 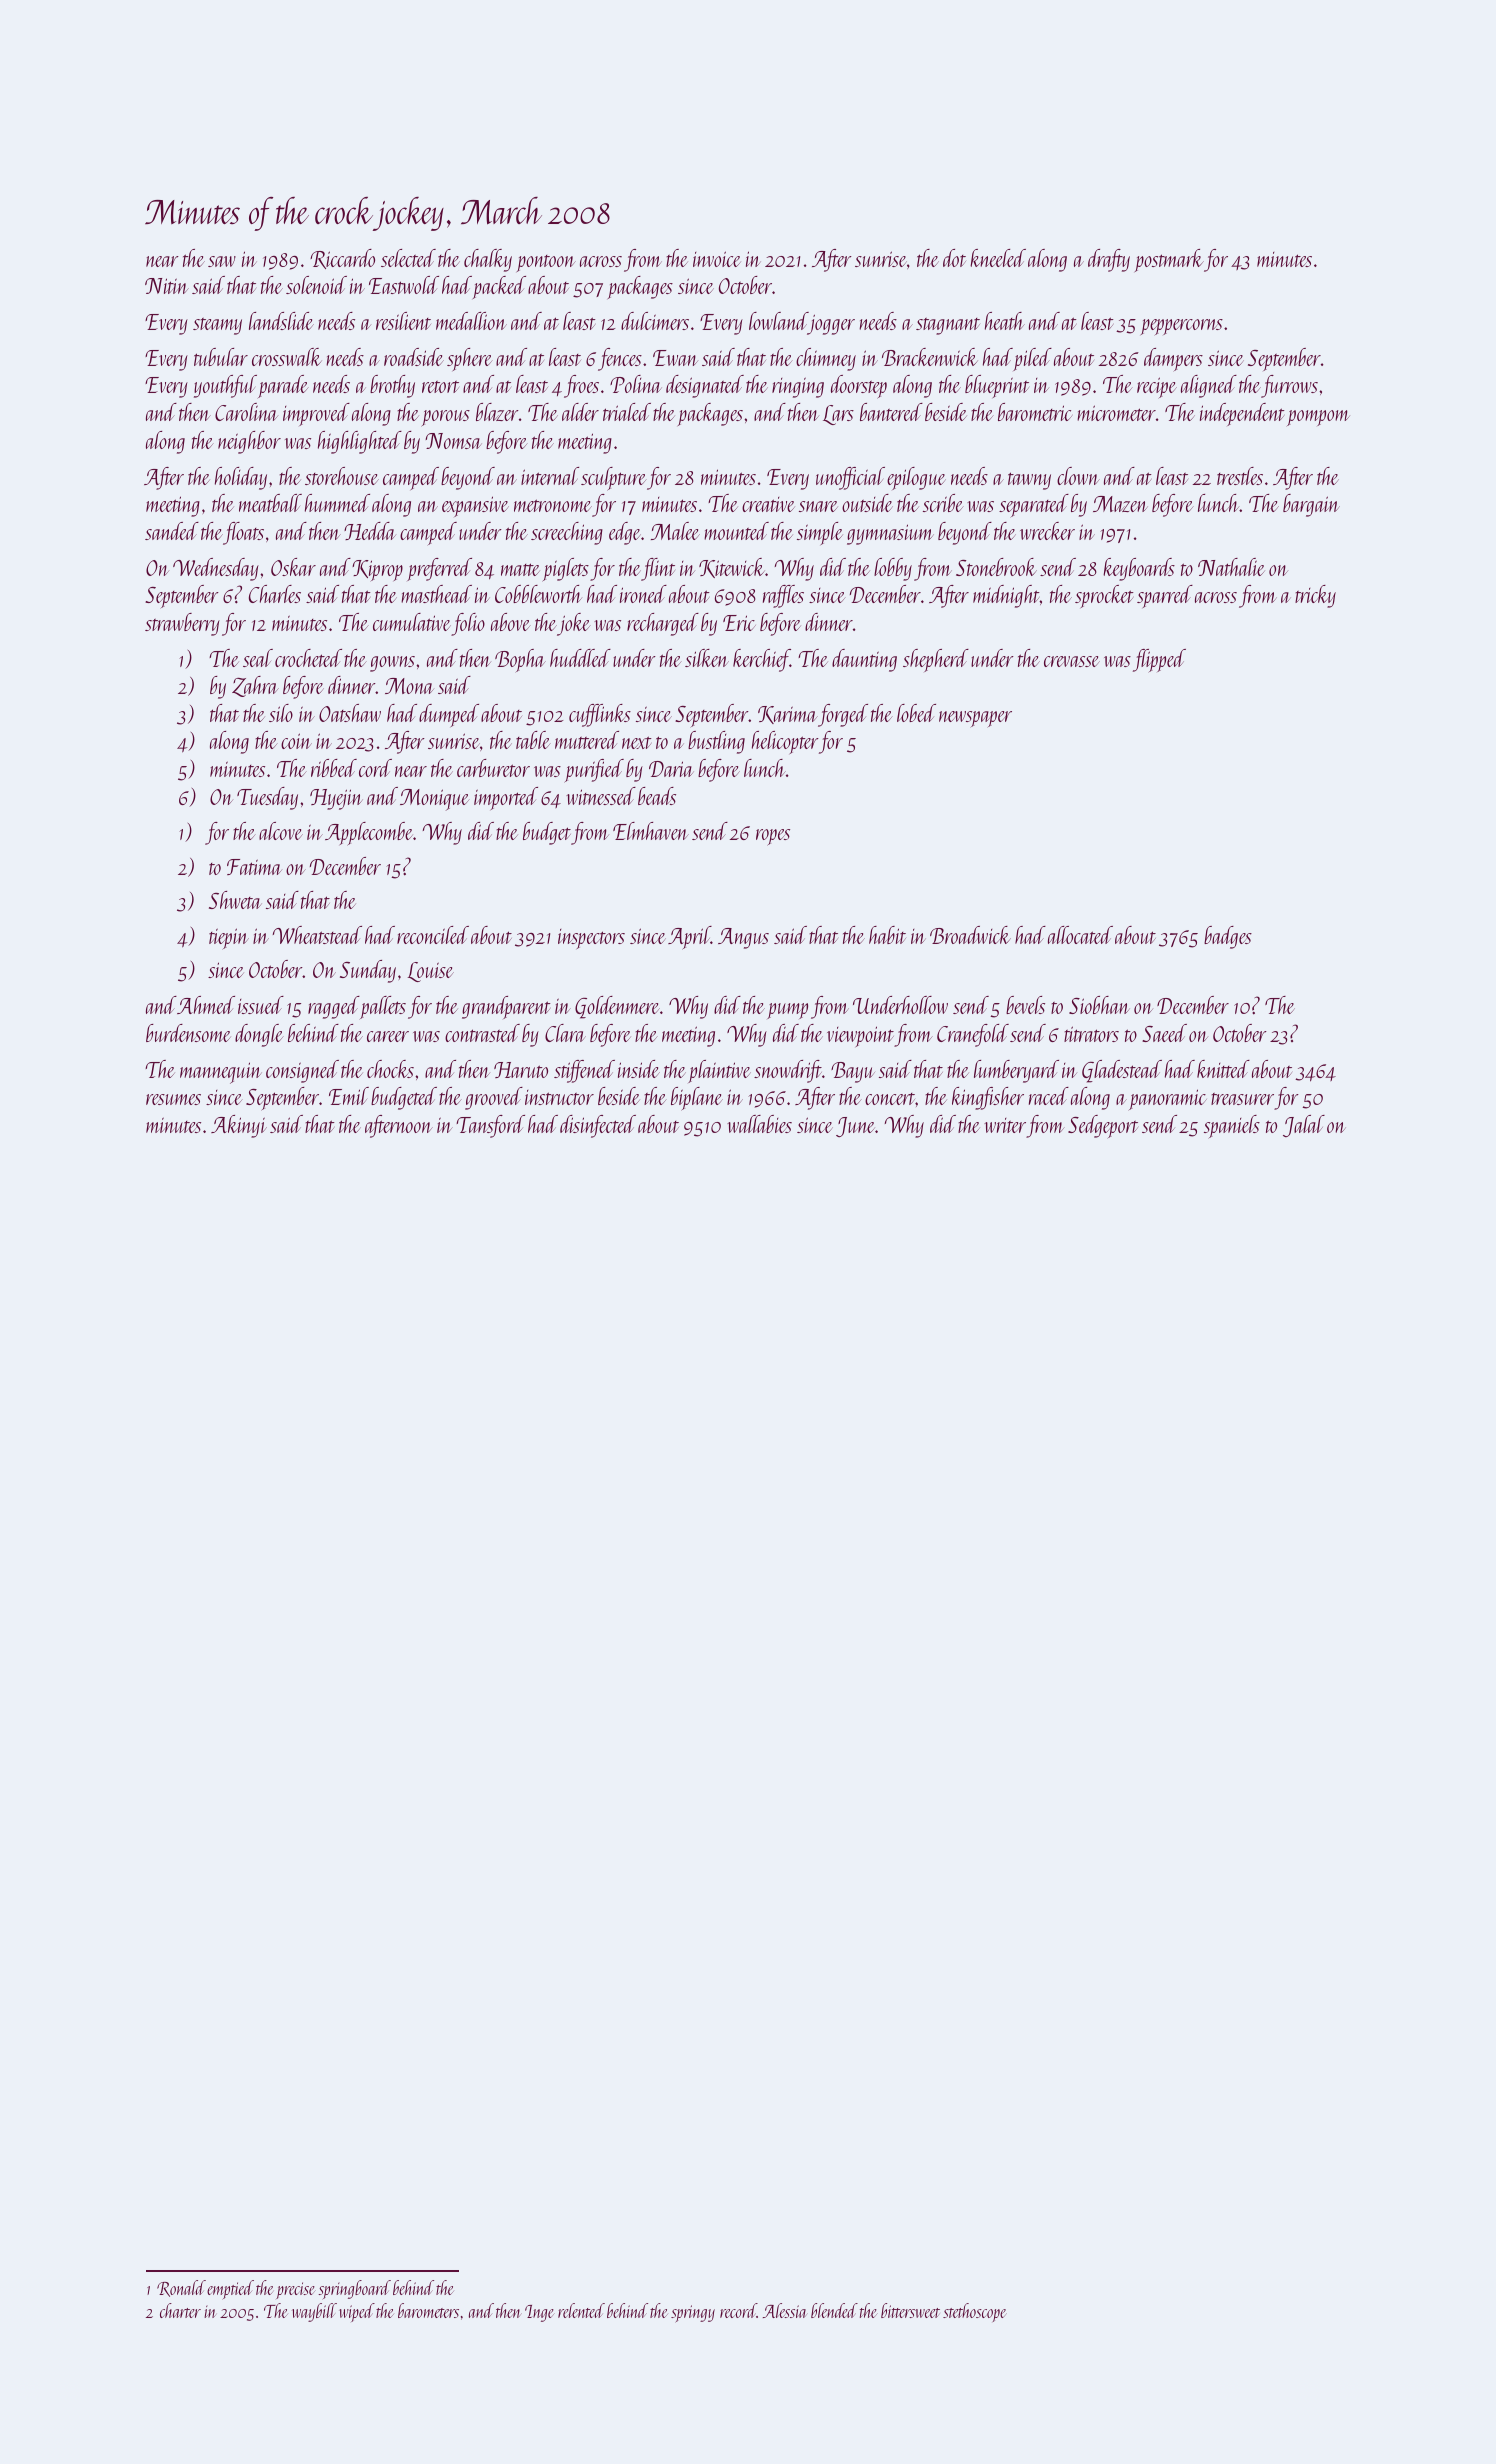 What do you see at coordinates (1006, 596) in the document?
I see `midnight` at bounding box center [1006, 596].
